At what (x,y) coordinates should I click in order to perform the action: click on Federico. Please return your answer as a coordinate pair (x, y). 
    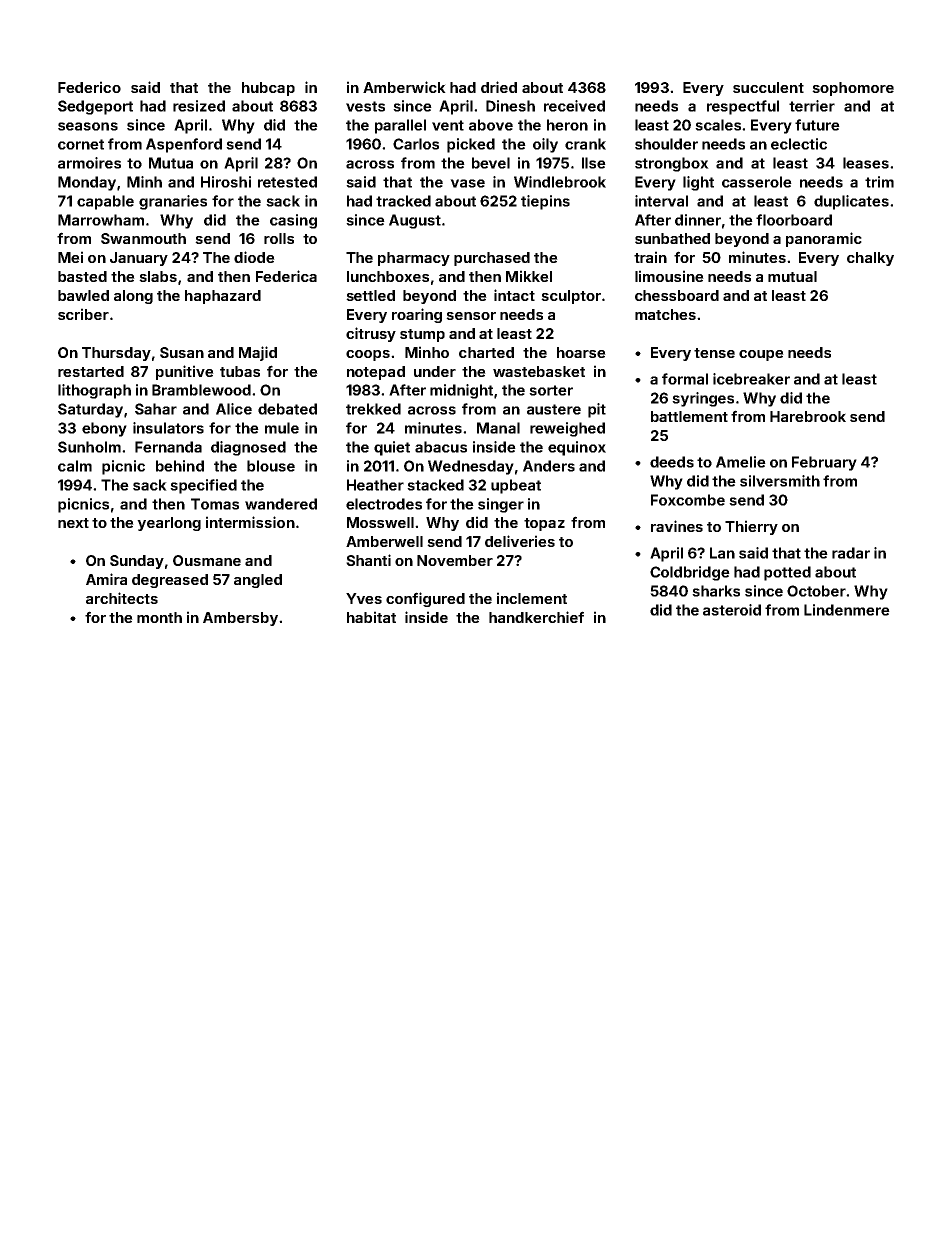
    Looking at the image, I should click on (89, 87).
